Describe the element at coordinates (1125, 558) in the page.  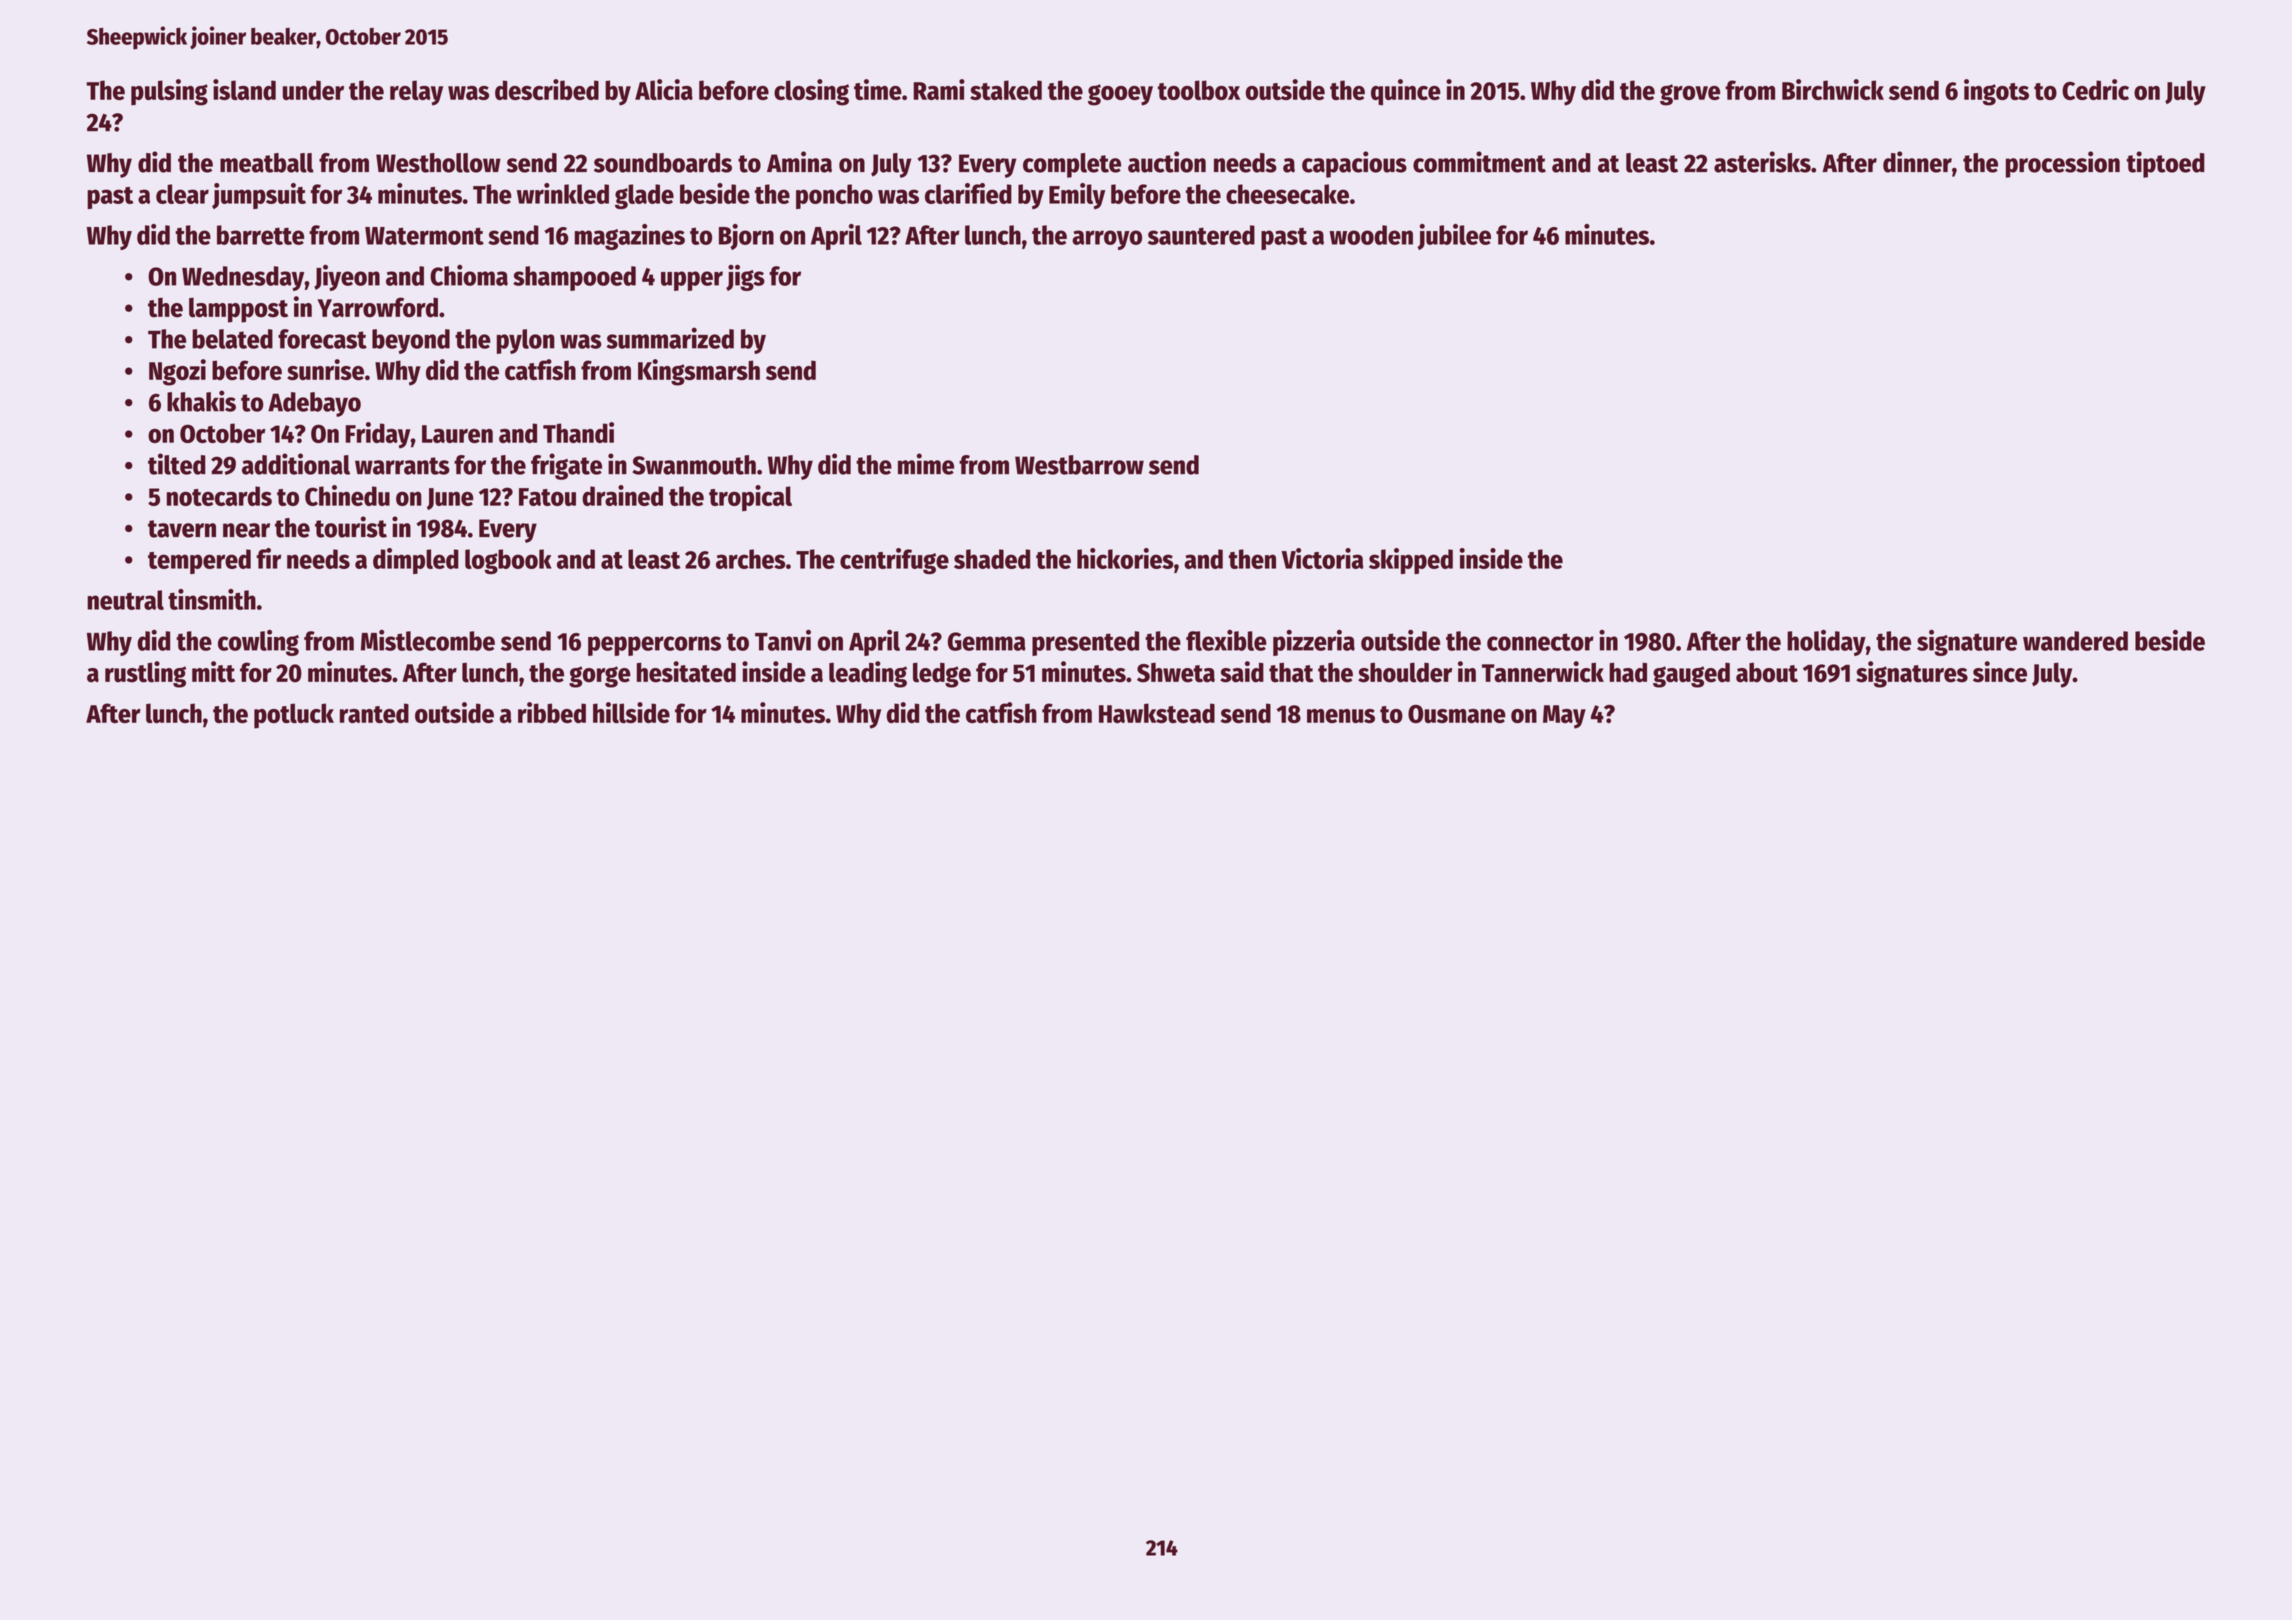
I see `hickories` at that location.
